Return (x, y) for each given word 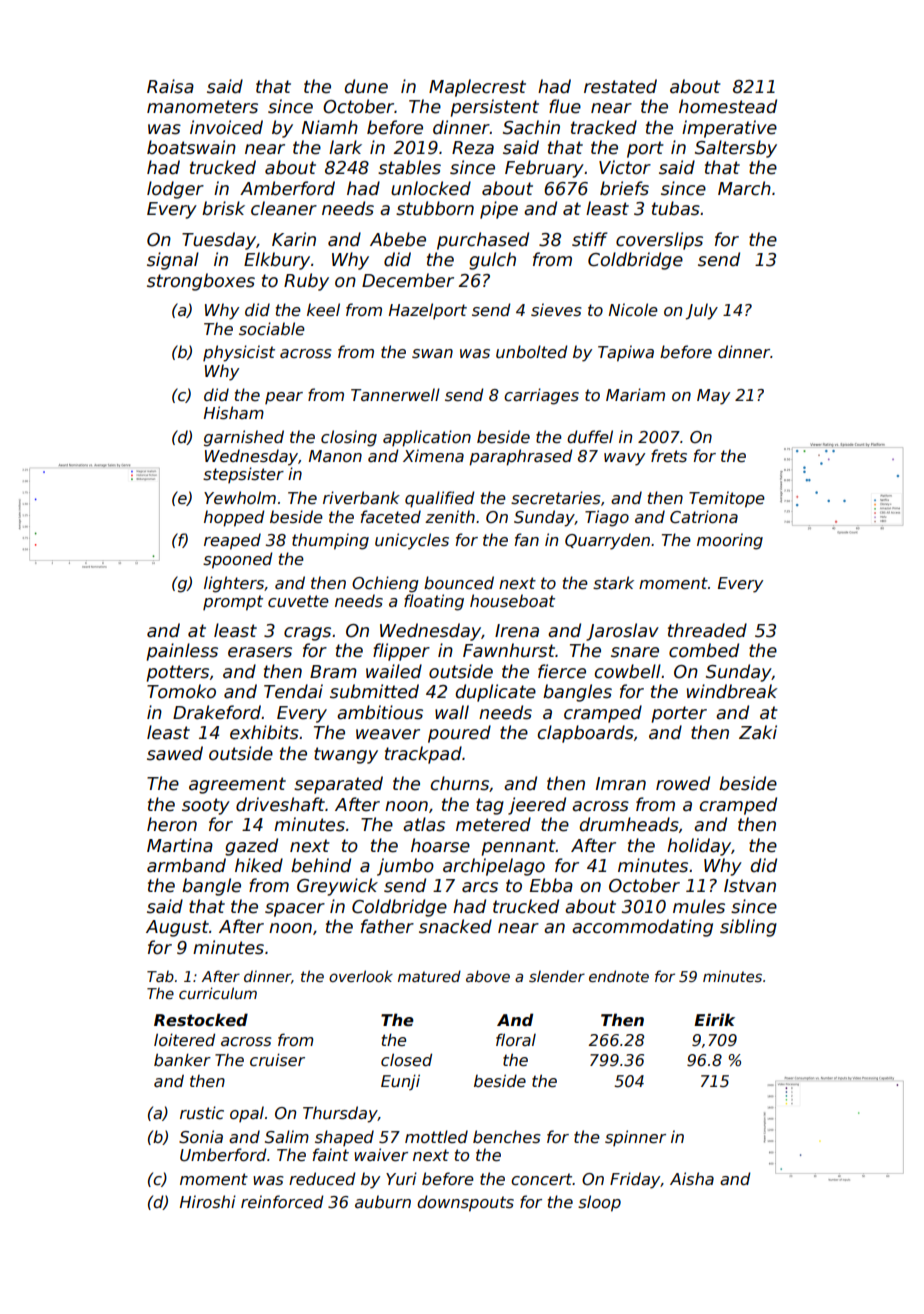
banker (182, 1060)
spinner (635, 1138)
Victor (625, 167)
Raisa (170, 86)
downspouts (465, 1203)
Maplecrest (477, 88)
